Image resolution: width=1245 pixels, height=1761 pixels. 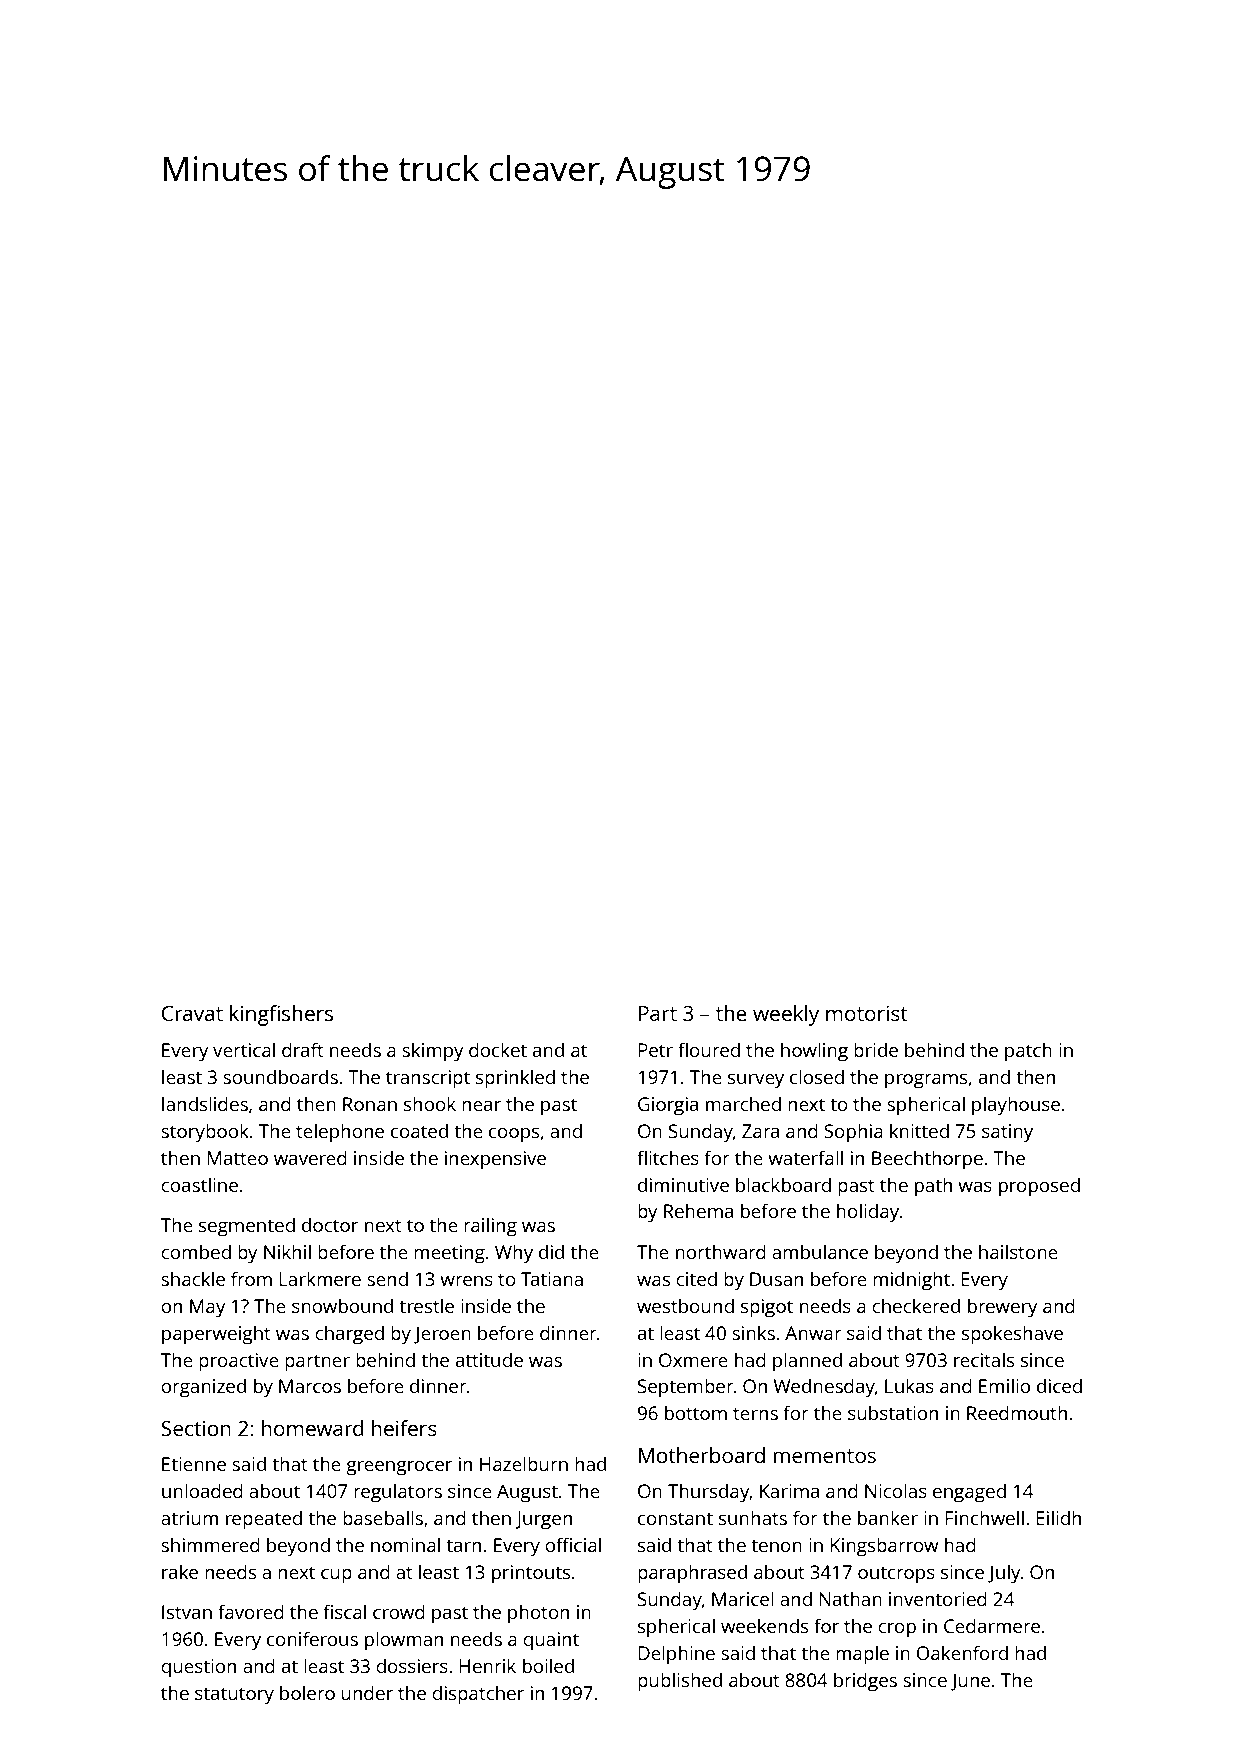 What do you see at coordinates (683, 1184) in the image?
I see `diminutive` at bounding box center [683, 1184].
